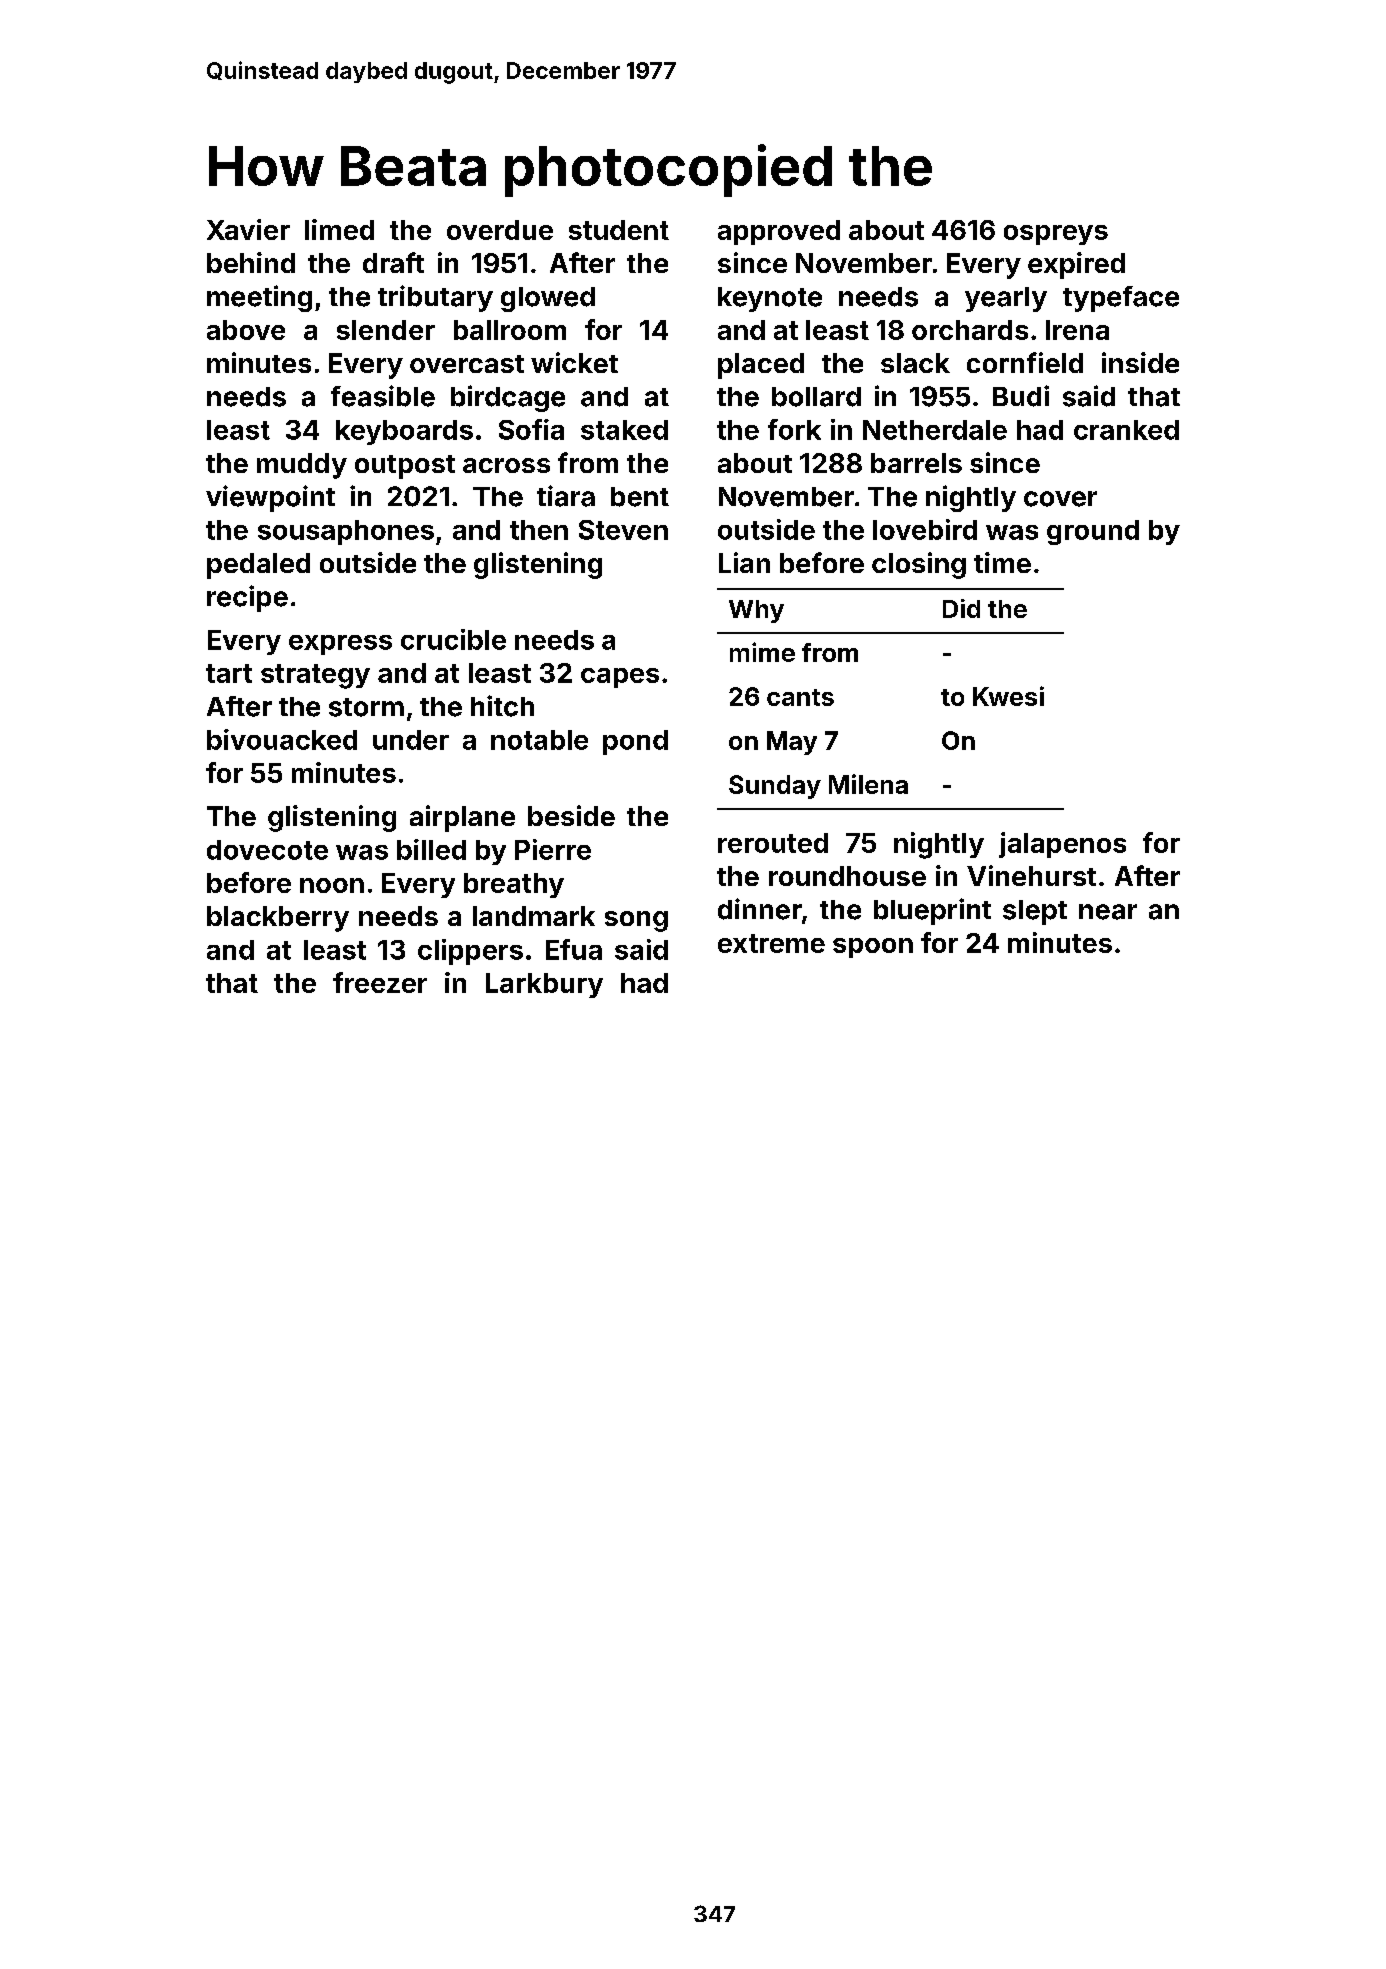 The height and width of the screenshot is (1969, 1386). What do you see at coordinates (771, 943) in the screenshot?
I see `extreme` at bounding box center [771, 943].
